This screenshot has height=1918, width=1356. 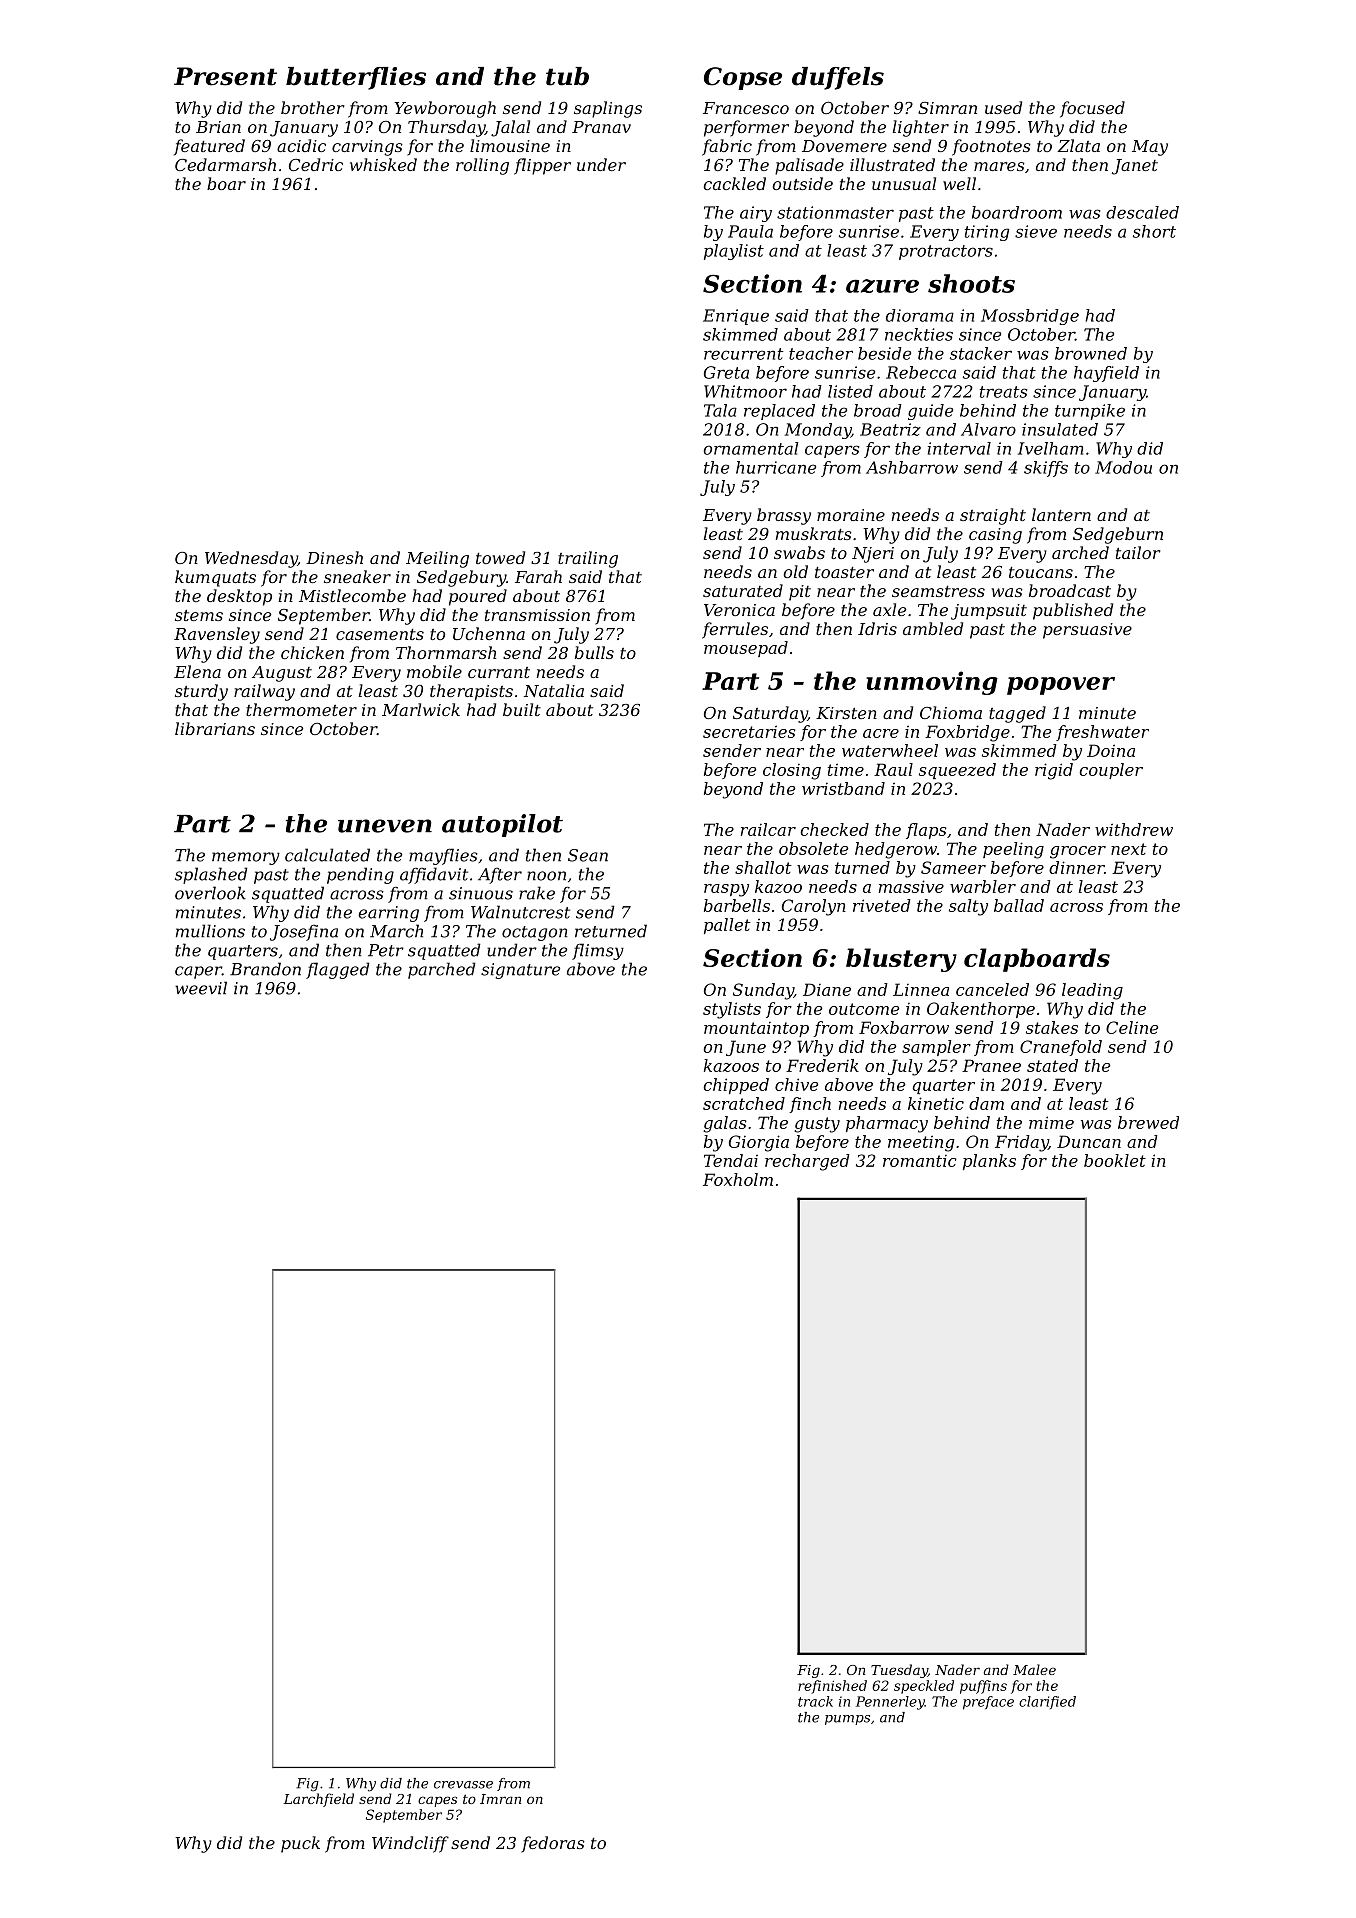 What do you see at coordinates (318, 1800) in the screenshot?
I see `Larchfield` at bounding box center [318, 1800].
